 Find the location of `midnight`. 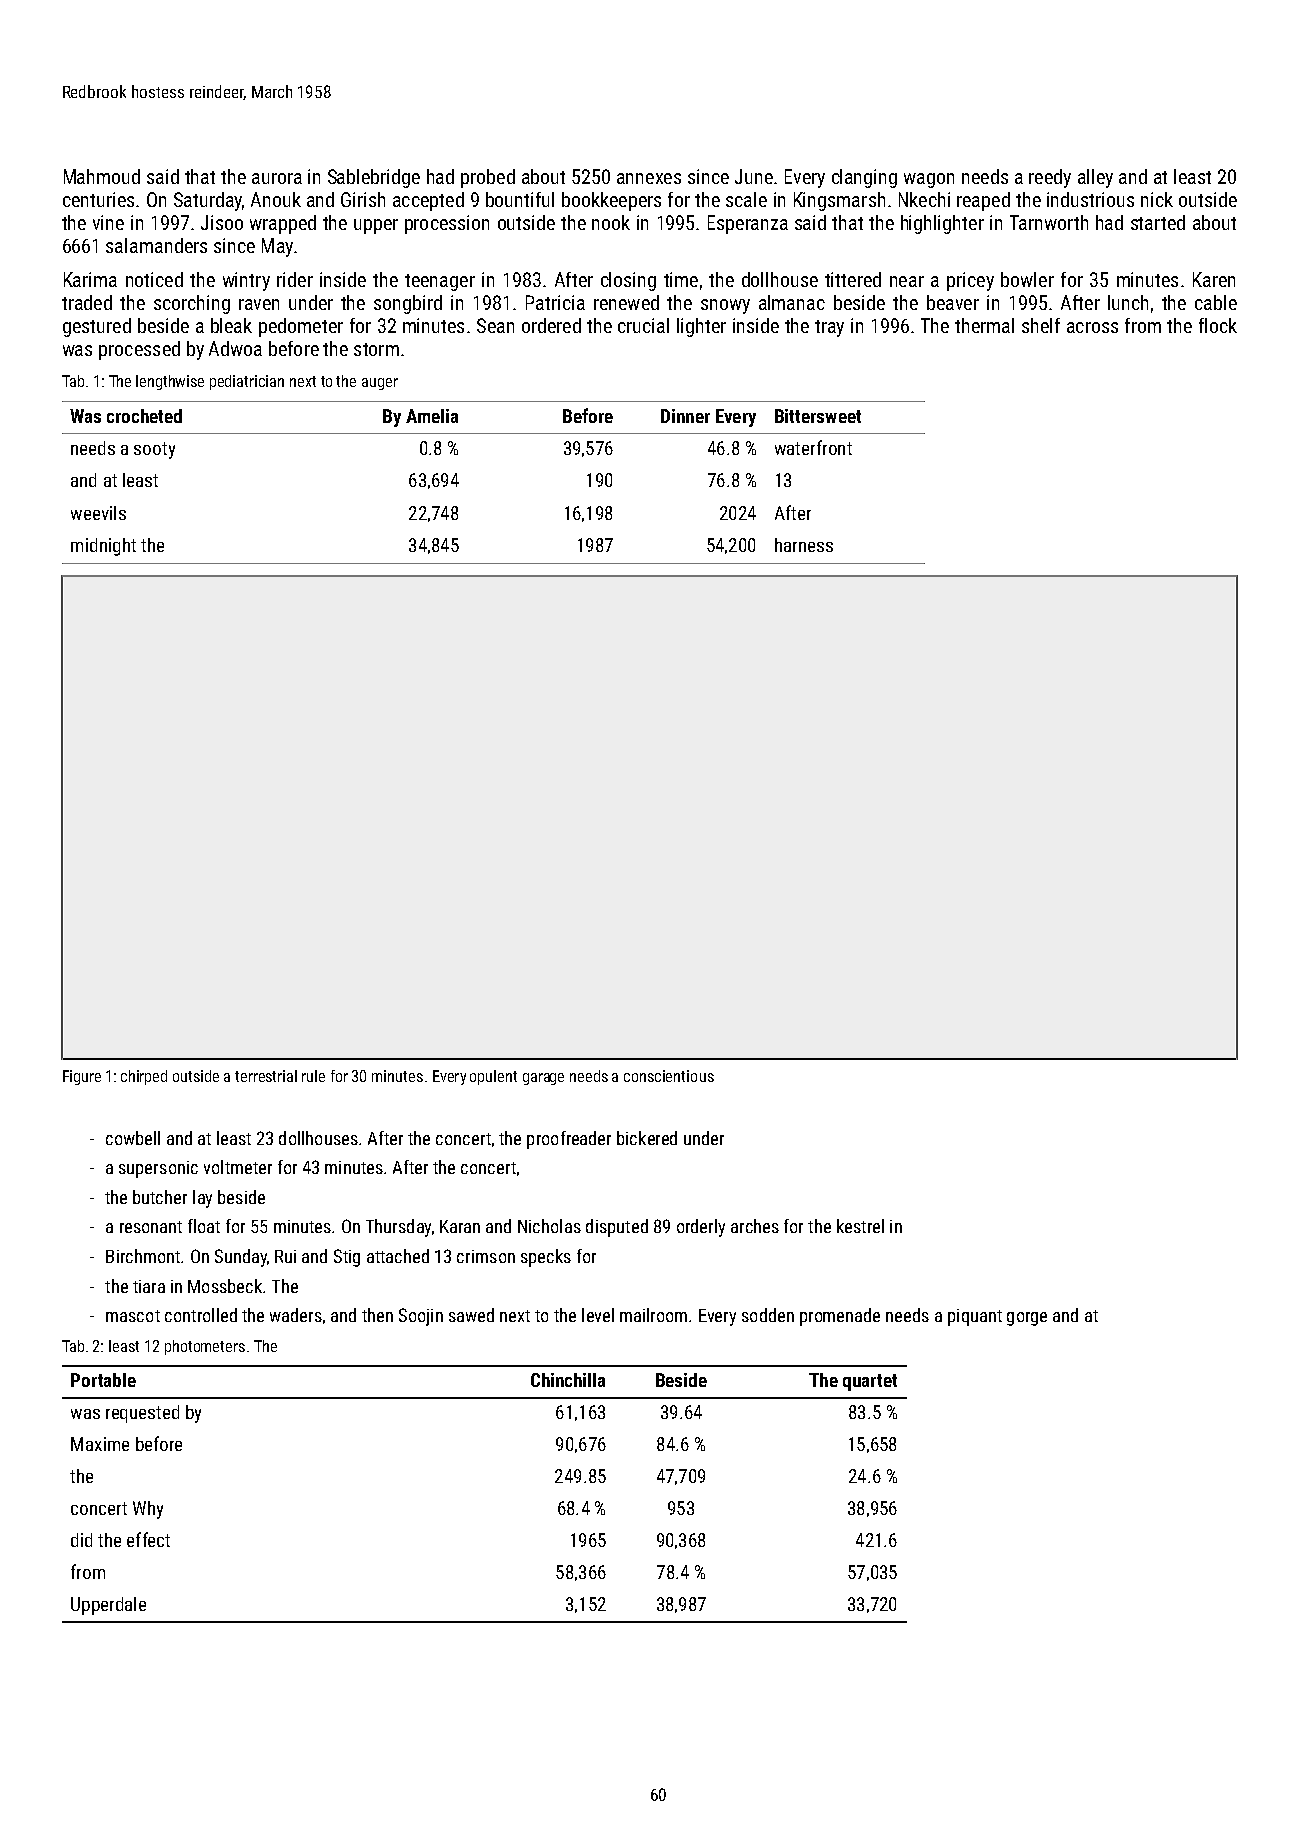

midnight is located at coordinates (103, 547).
